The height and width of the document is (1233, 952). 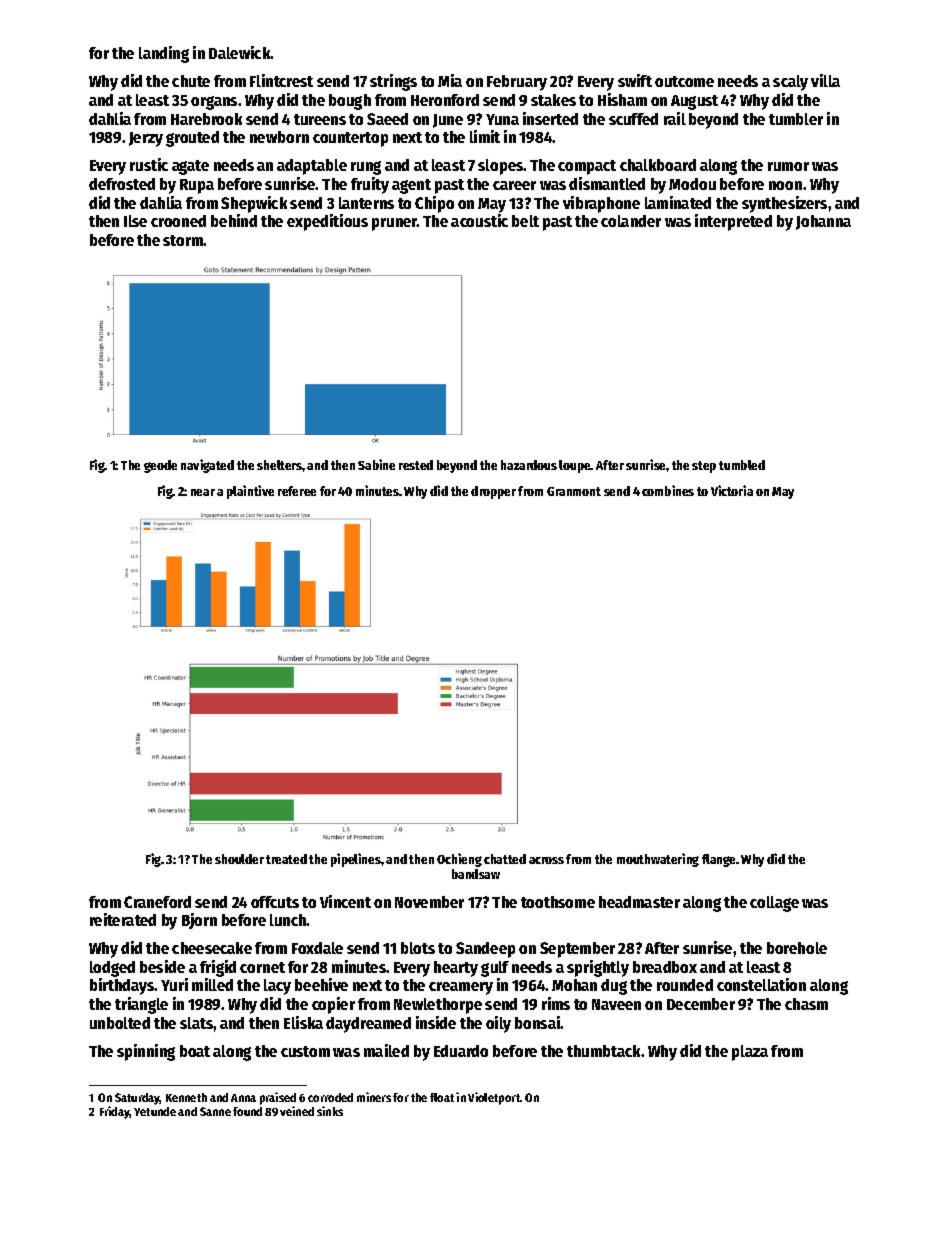 I want to click on lodged, so click(x=112, y=969).
